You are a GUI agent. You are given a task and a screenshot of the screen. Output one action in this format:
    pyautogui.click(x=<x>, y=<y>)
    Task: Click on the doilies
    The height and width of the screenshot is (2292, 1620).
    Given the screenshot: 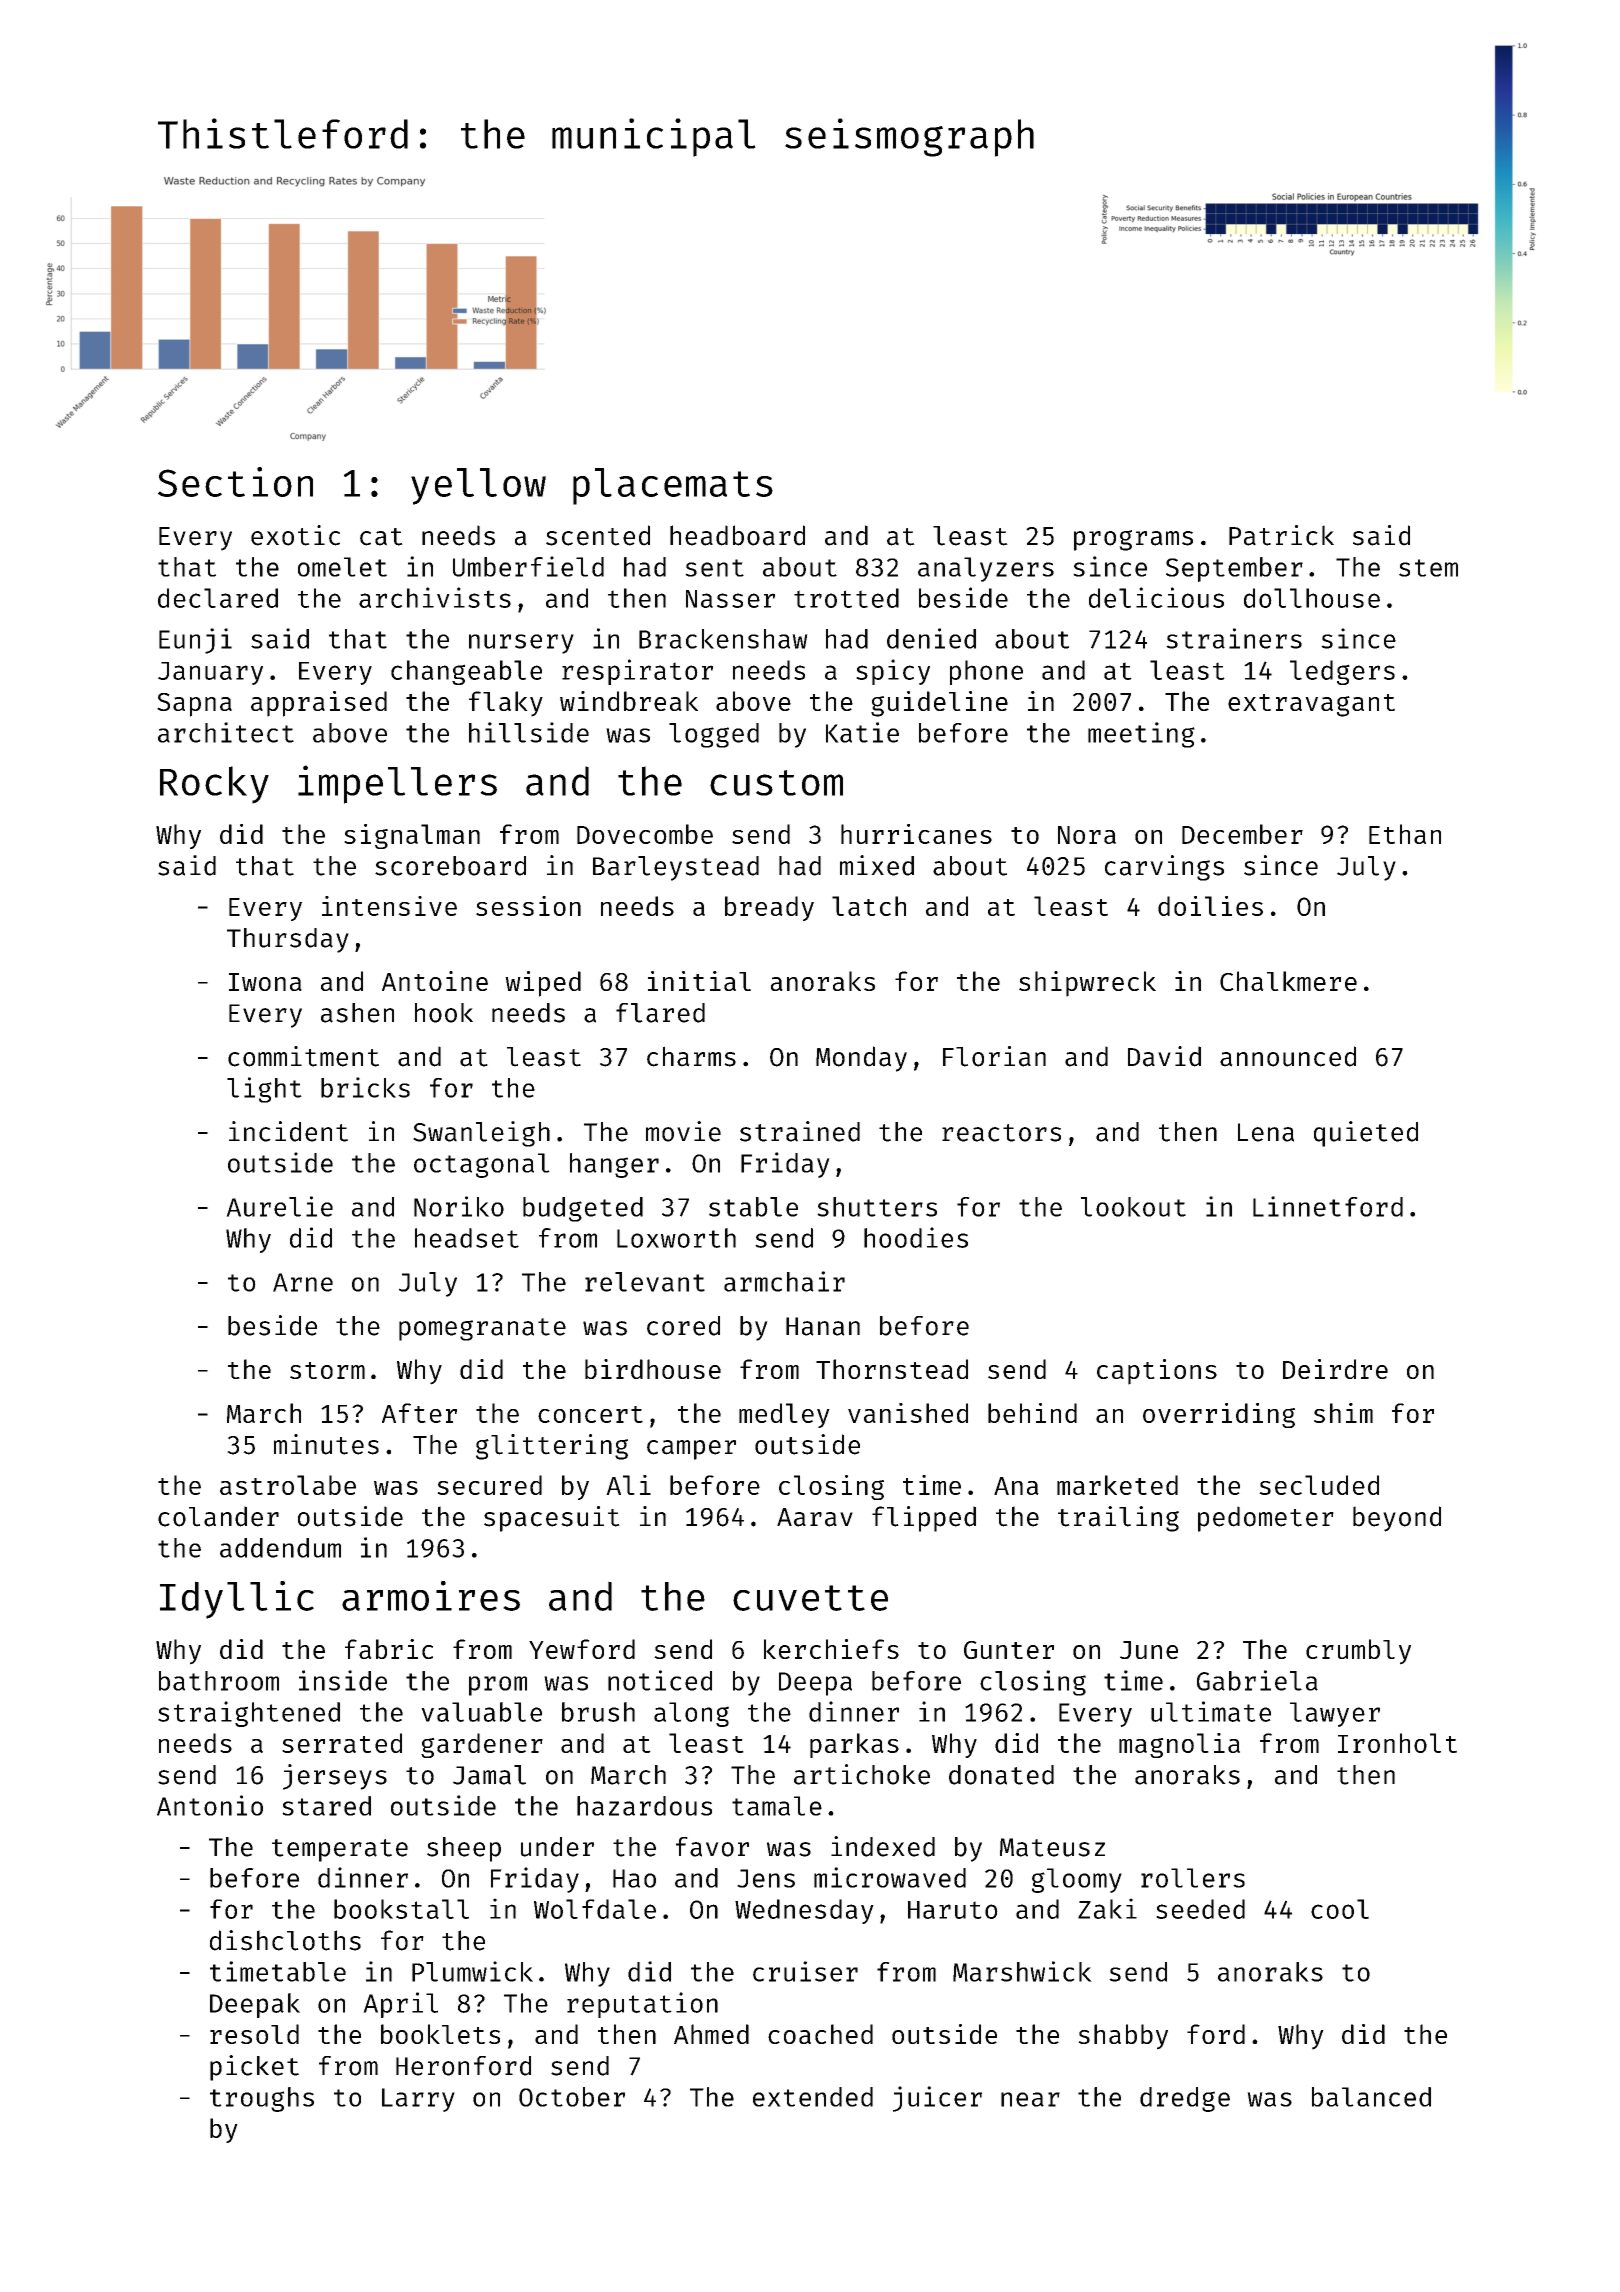 What is the action you would take?
    pyautogui.click(x=1210, y=906)
